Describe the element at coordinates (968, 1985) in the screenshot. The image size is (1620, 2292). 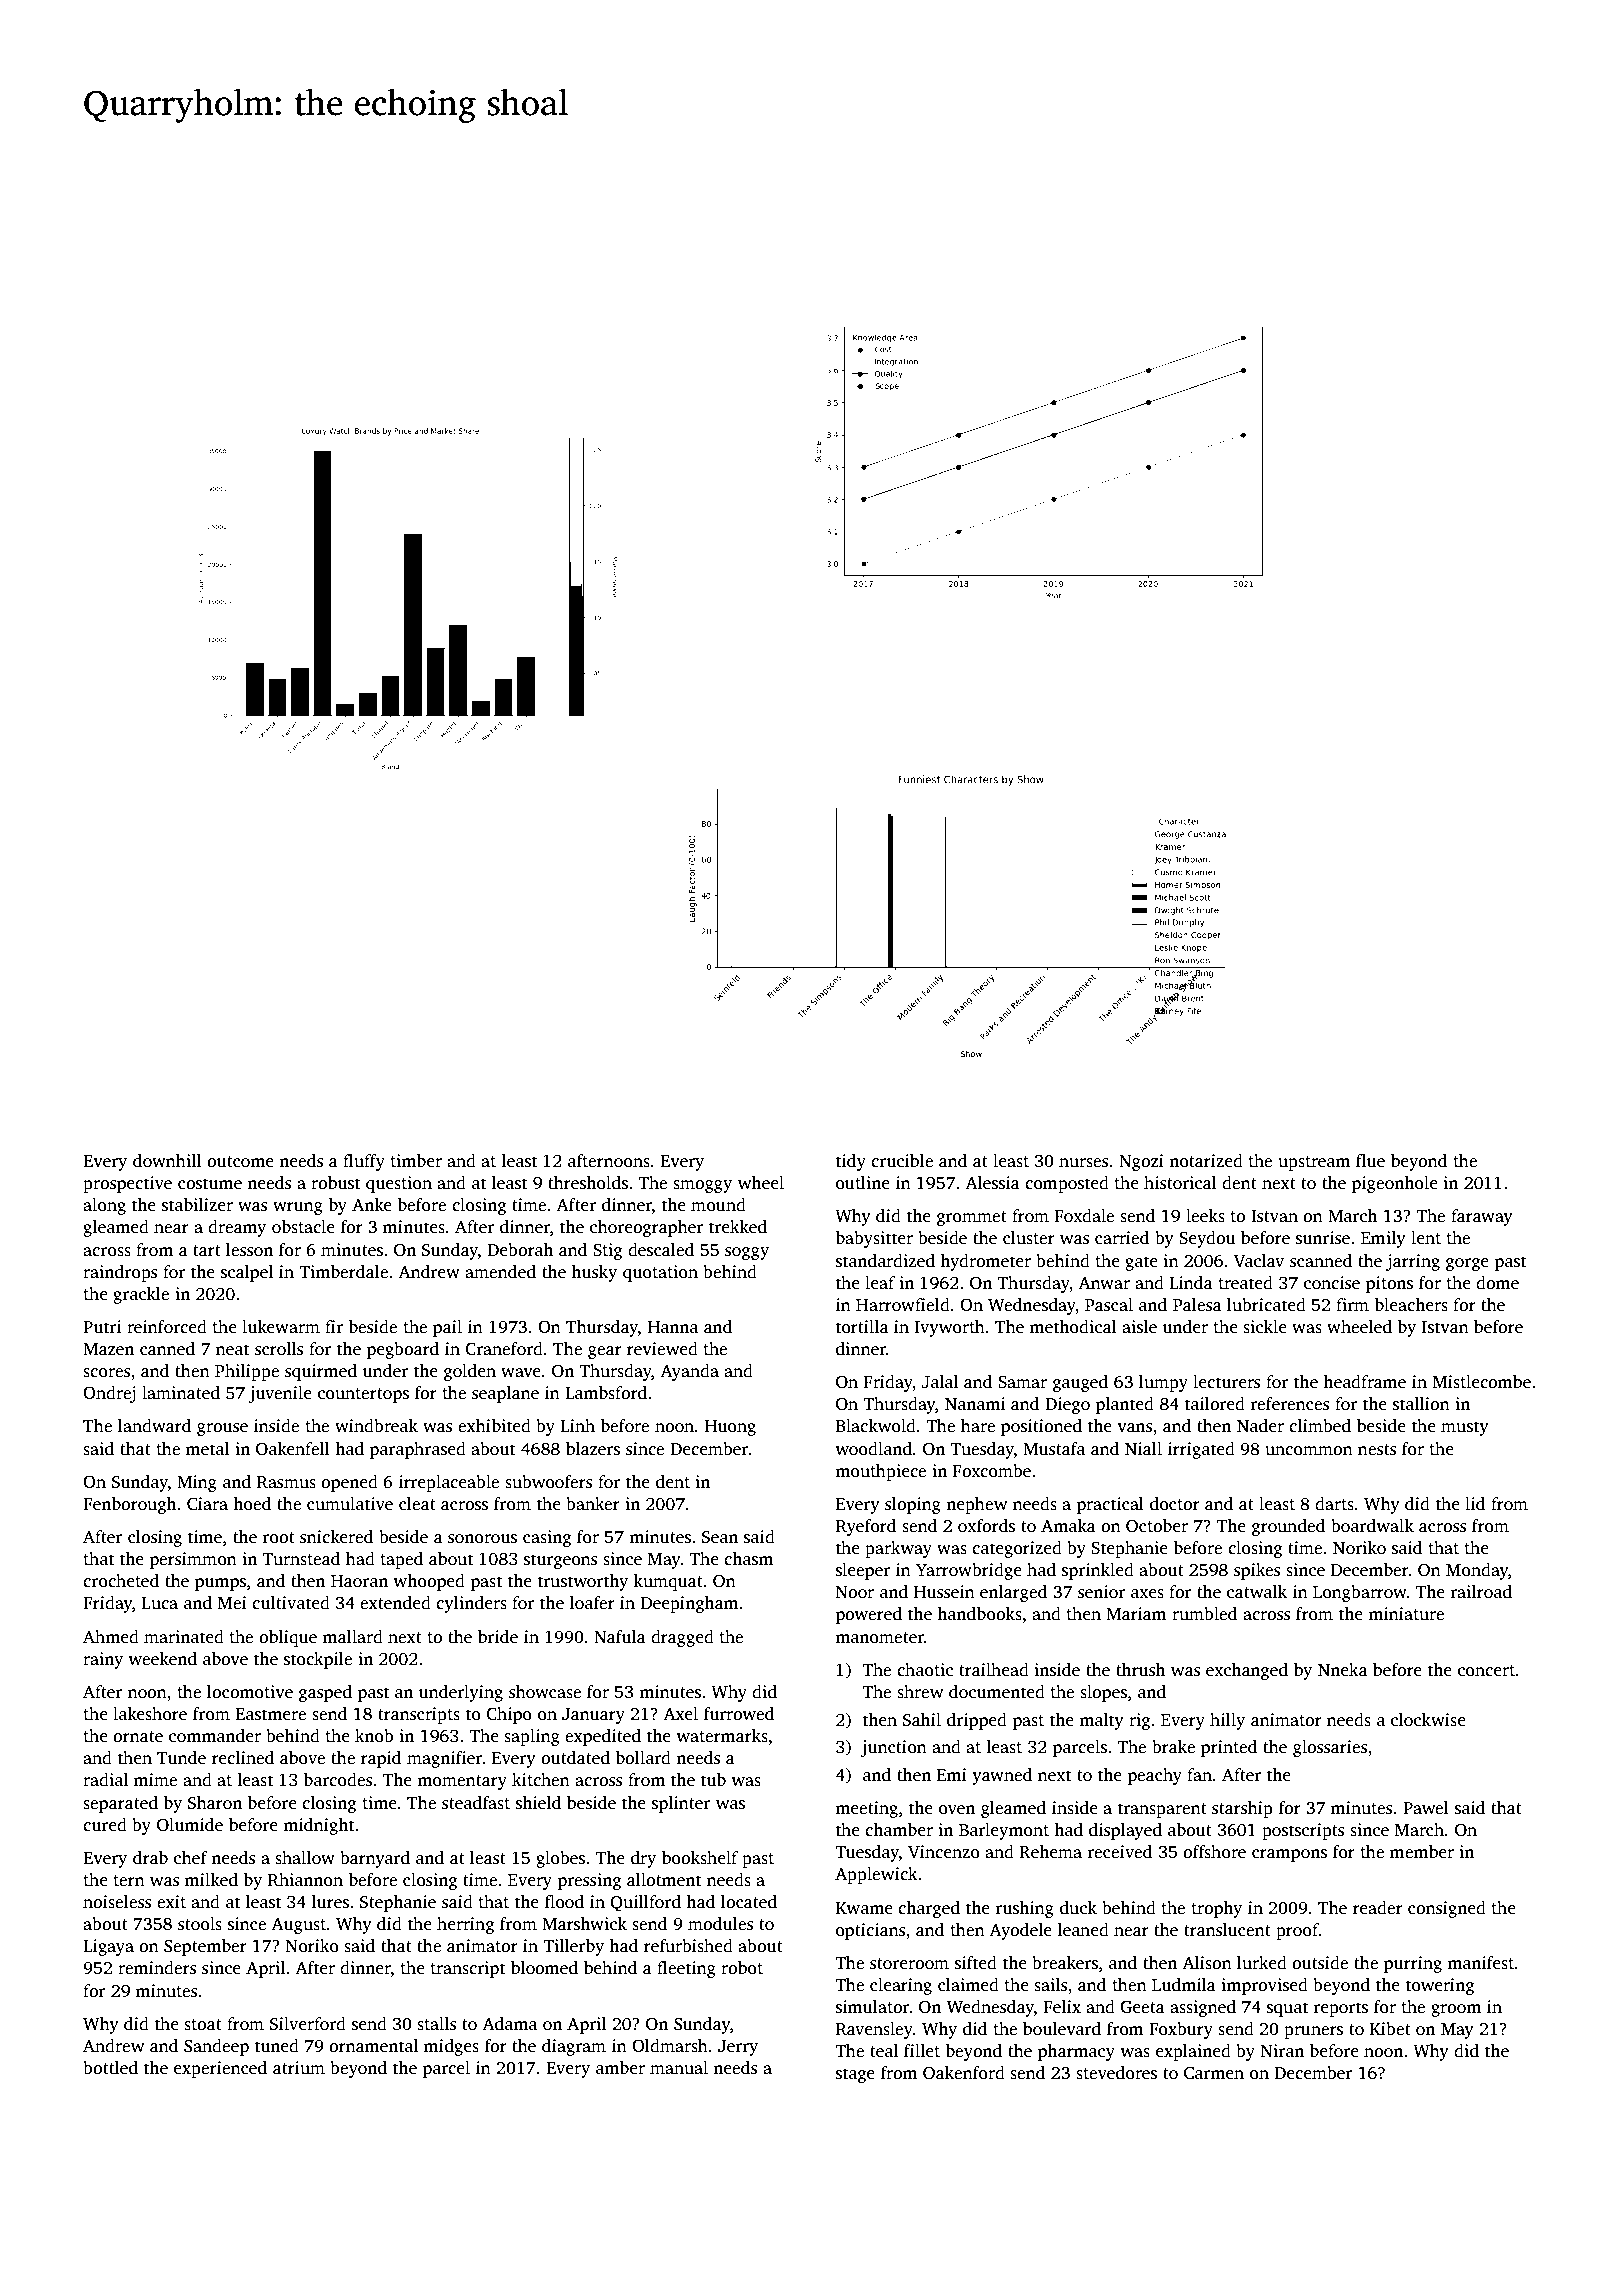
I see `claimed` at that location.
